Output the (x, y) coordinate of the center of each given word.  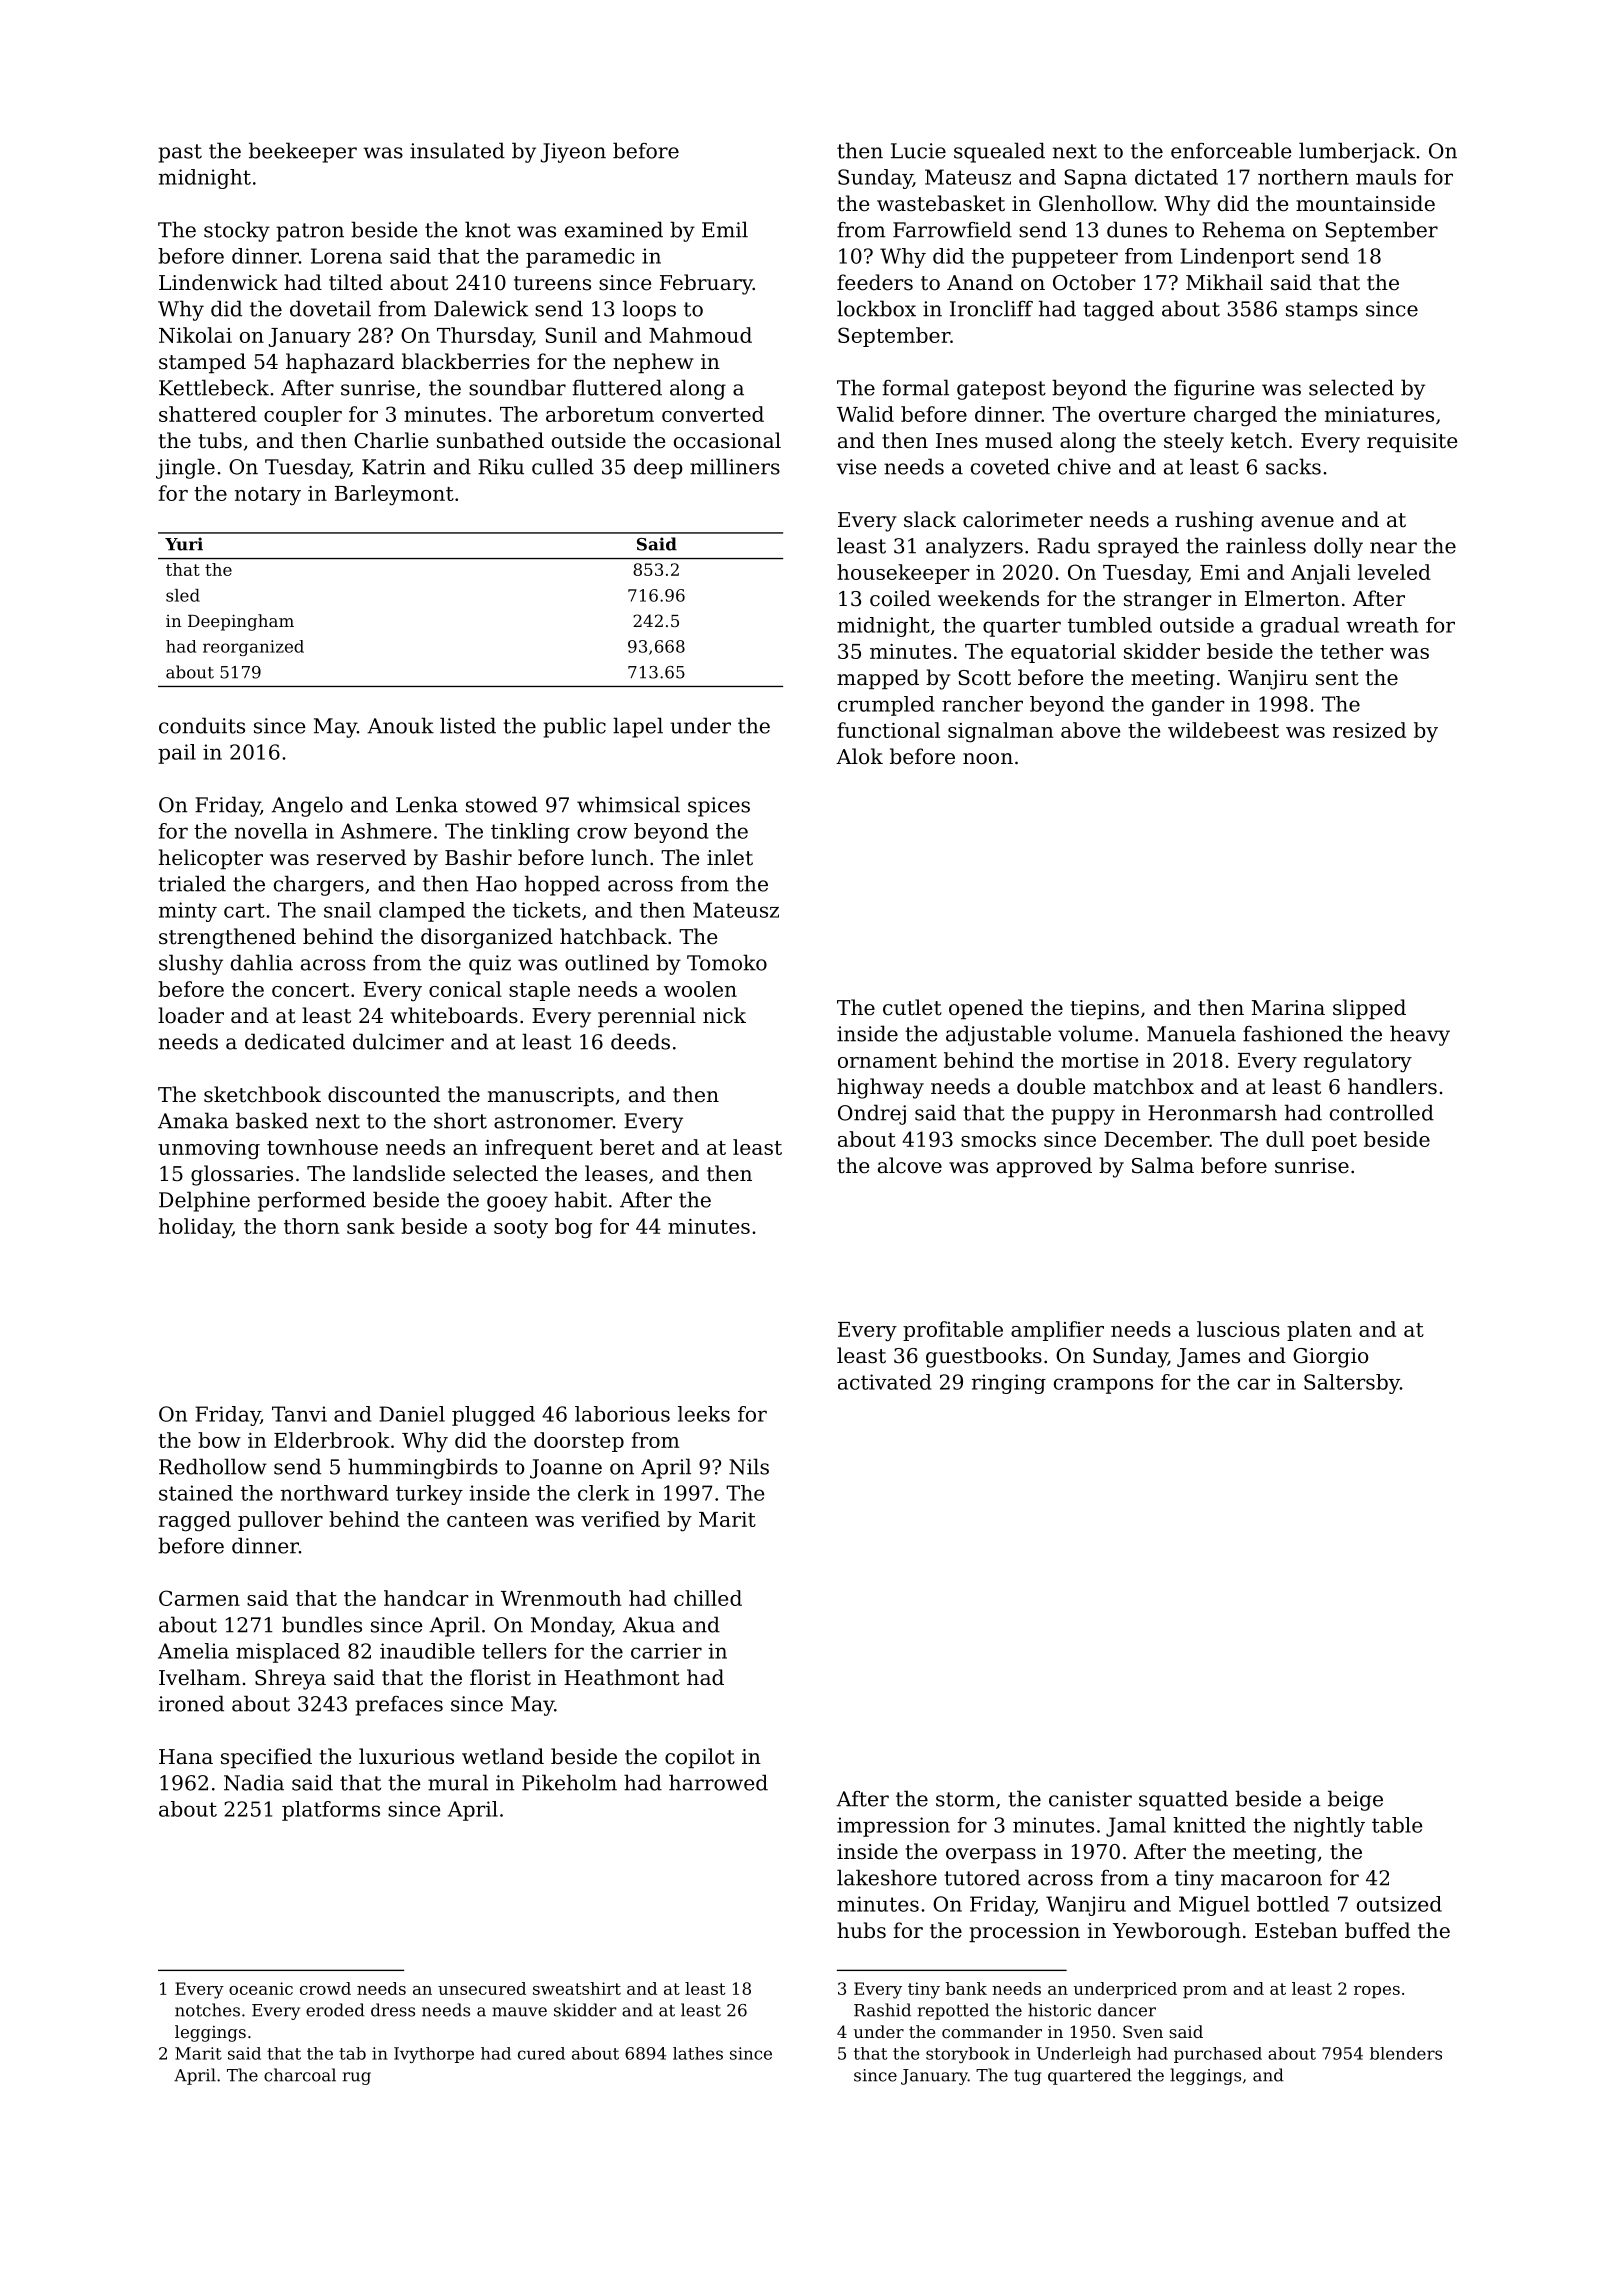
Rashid (882, 2010)
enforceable (1231, 150)
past (180, 153)
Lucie (918, 151)
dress (393, 2010)
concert (310, 990)
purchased (1218, 2055)
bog (573, 1228)
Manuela (1191, 1033)
